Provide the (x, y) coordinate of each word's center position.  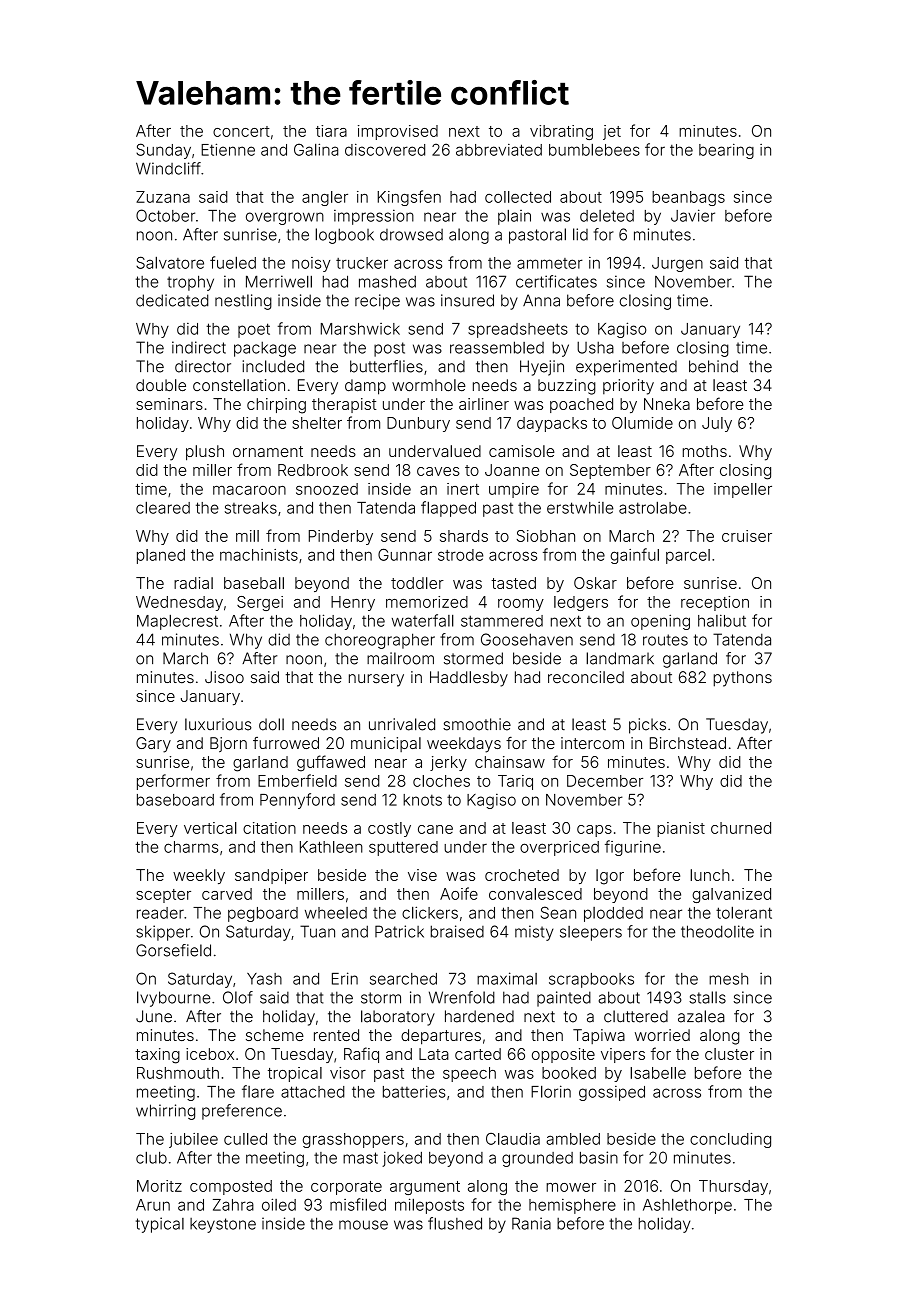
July (717, 424)
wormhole (429, 385)
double (161, 385)
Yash (264, 979)
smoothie (477, 724)
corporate (346, 1188)
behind (713, 366)
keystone (223, 1225)
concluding (730, 1140)
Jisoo (224, 677)
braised (457, 931)
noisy (311, 264)
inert (463, 489)
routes (665, 640)
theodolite (717, 931)
